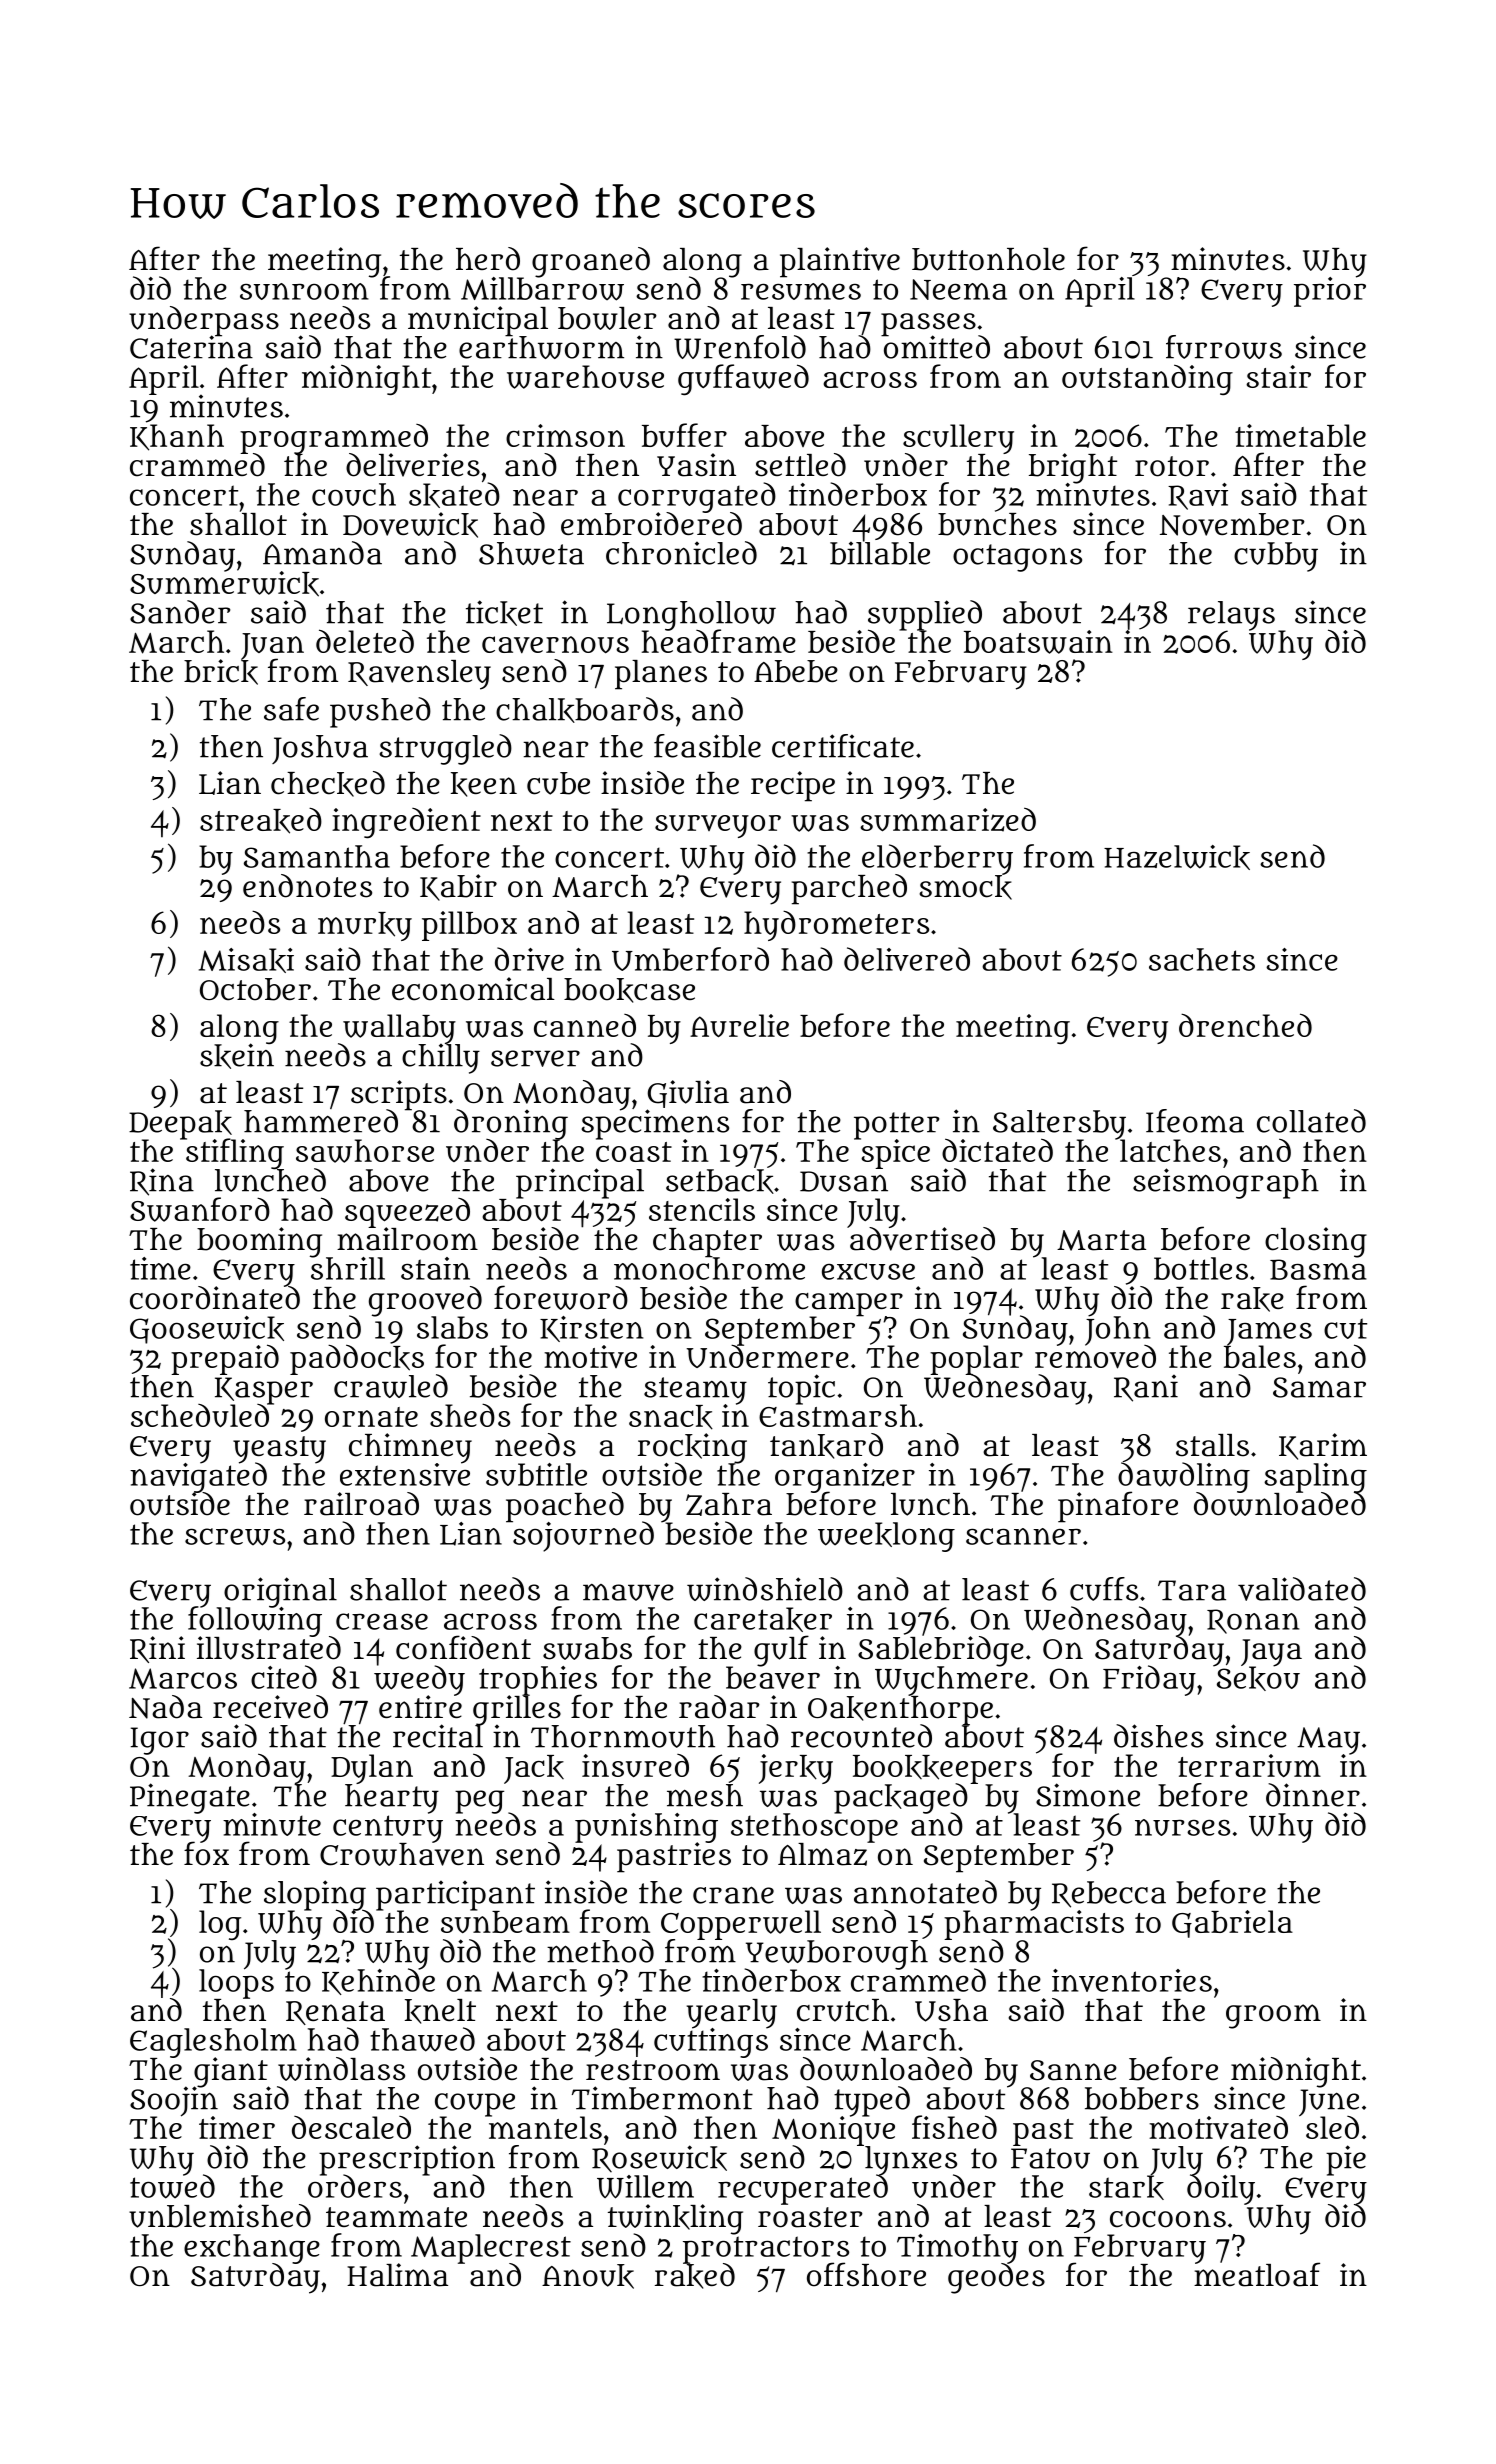 The height and width of the page is (2464, 1496). I want to click on Khanh, so click(177, 437).
